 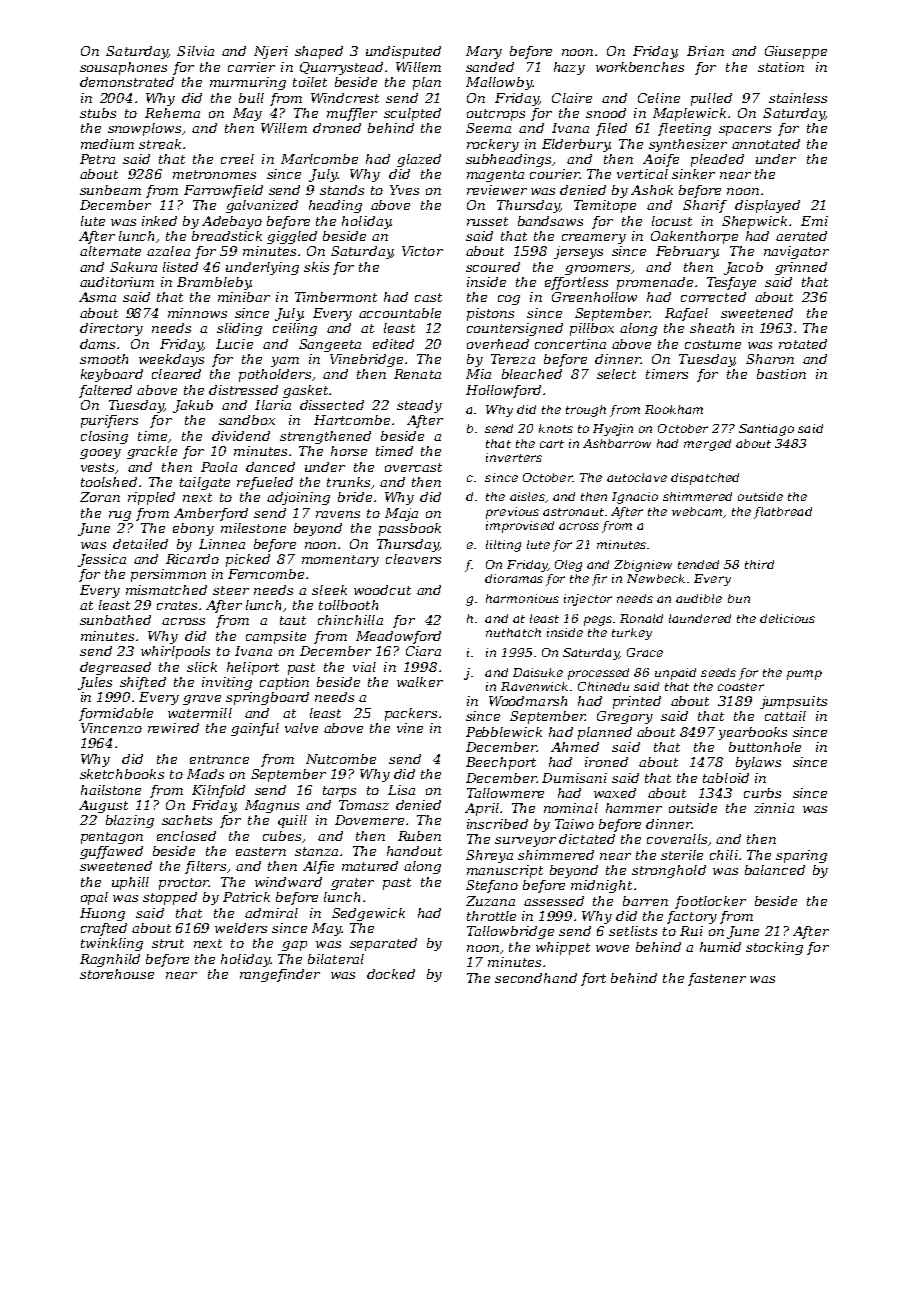 What do you see at coordinates (419, 160) in the image?
I see `glazed` at bounding box center [419, 160].
